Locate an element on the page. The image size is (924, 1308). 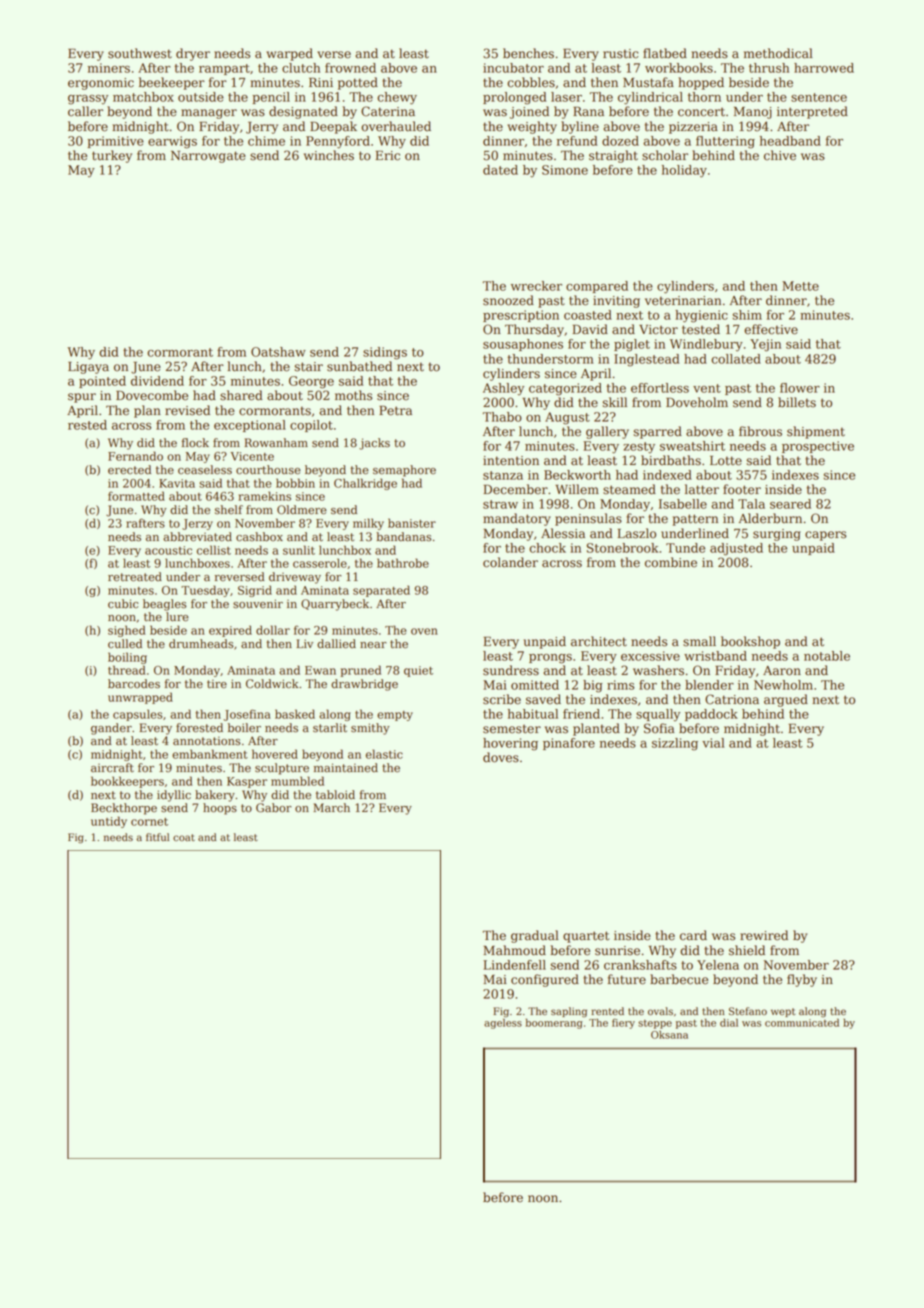
sidings is located at coordinates (385, 353).
